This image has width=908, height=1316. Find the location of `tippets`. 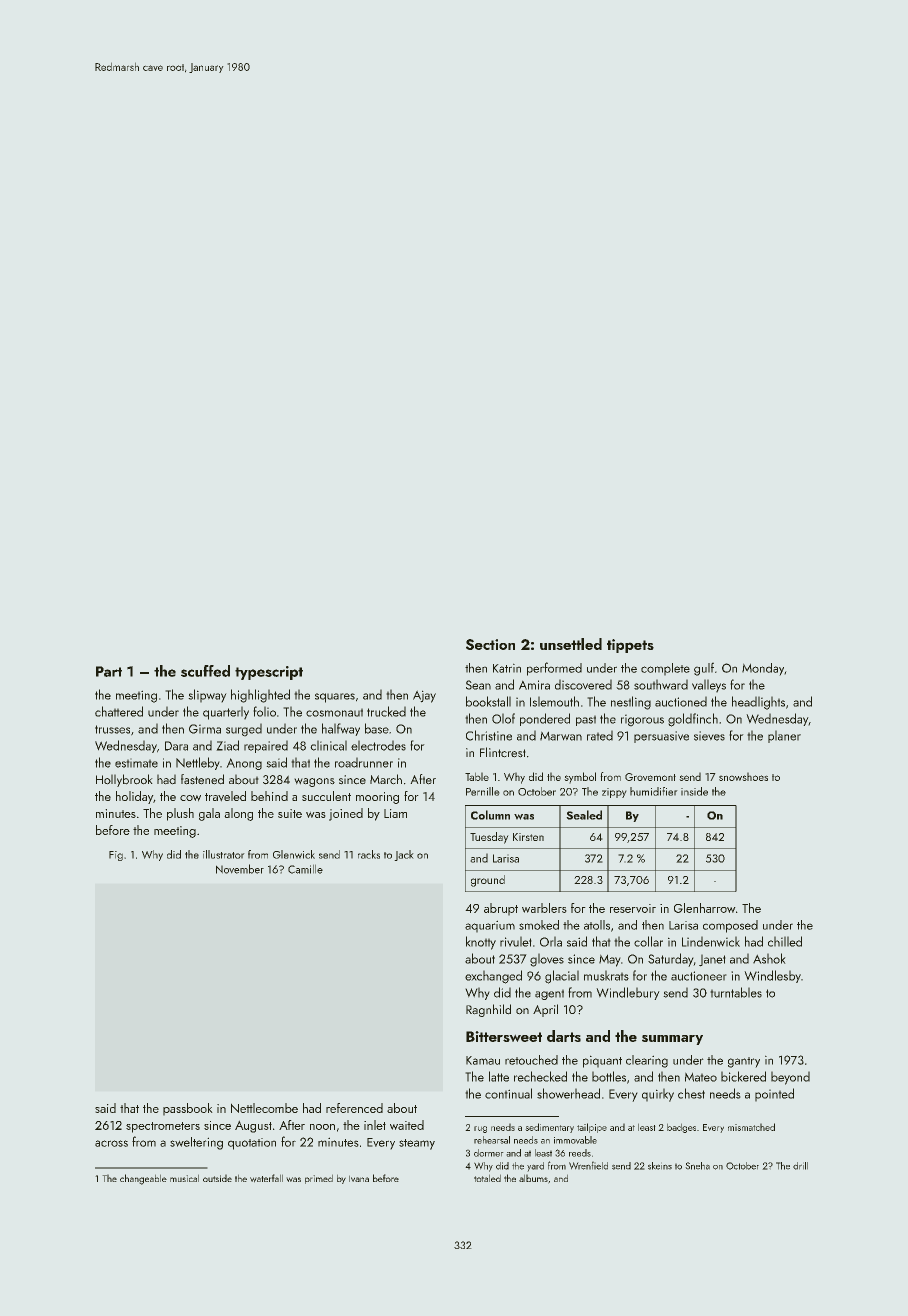

tippets is located at coordinates (630, 646).
